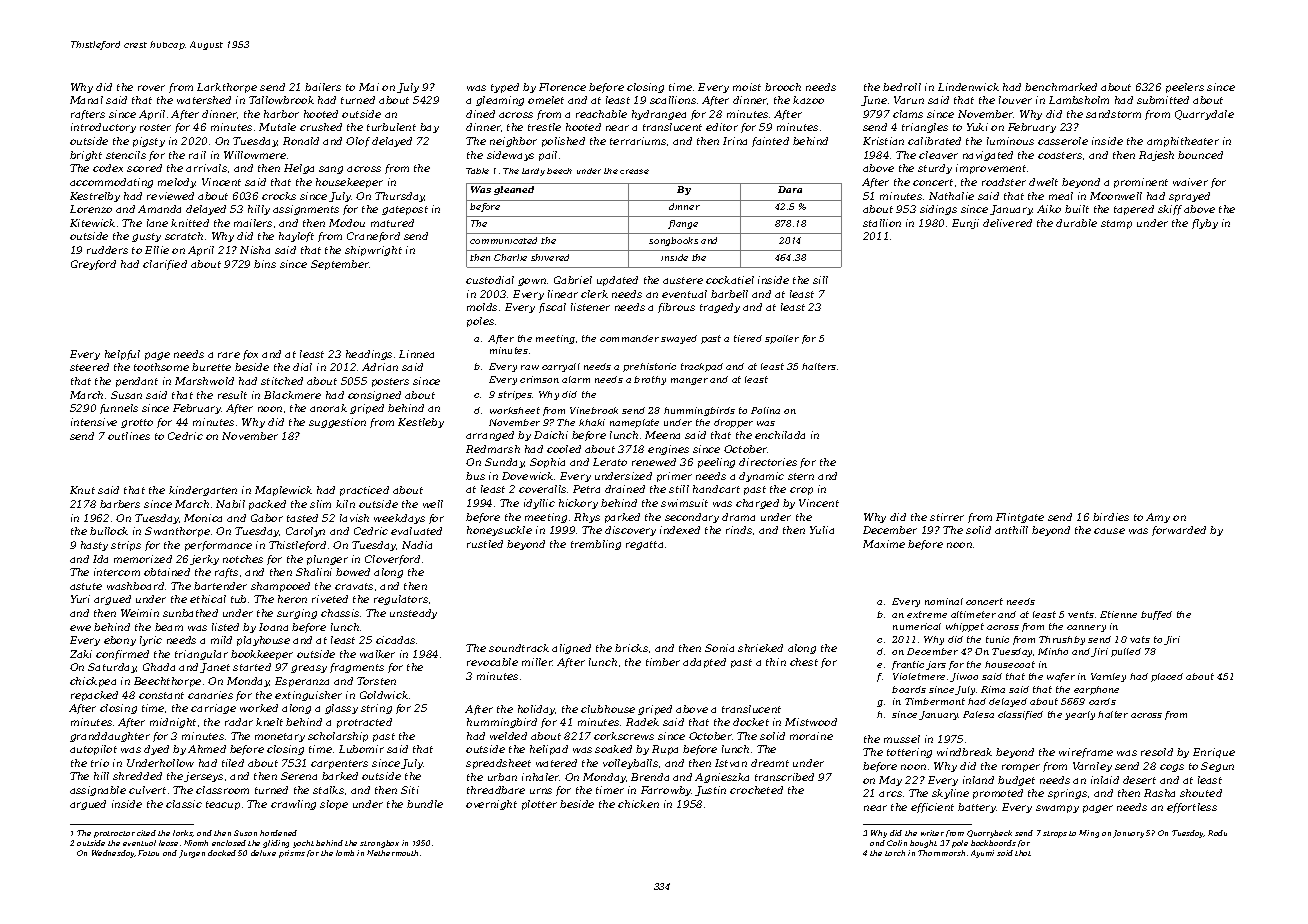 This image has height=924, width=1308. What do you see at coordinates (353, 572) in the image?
I see `bowed` at bounding box center [353, 572].
